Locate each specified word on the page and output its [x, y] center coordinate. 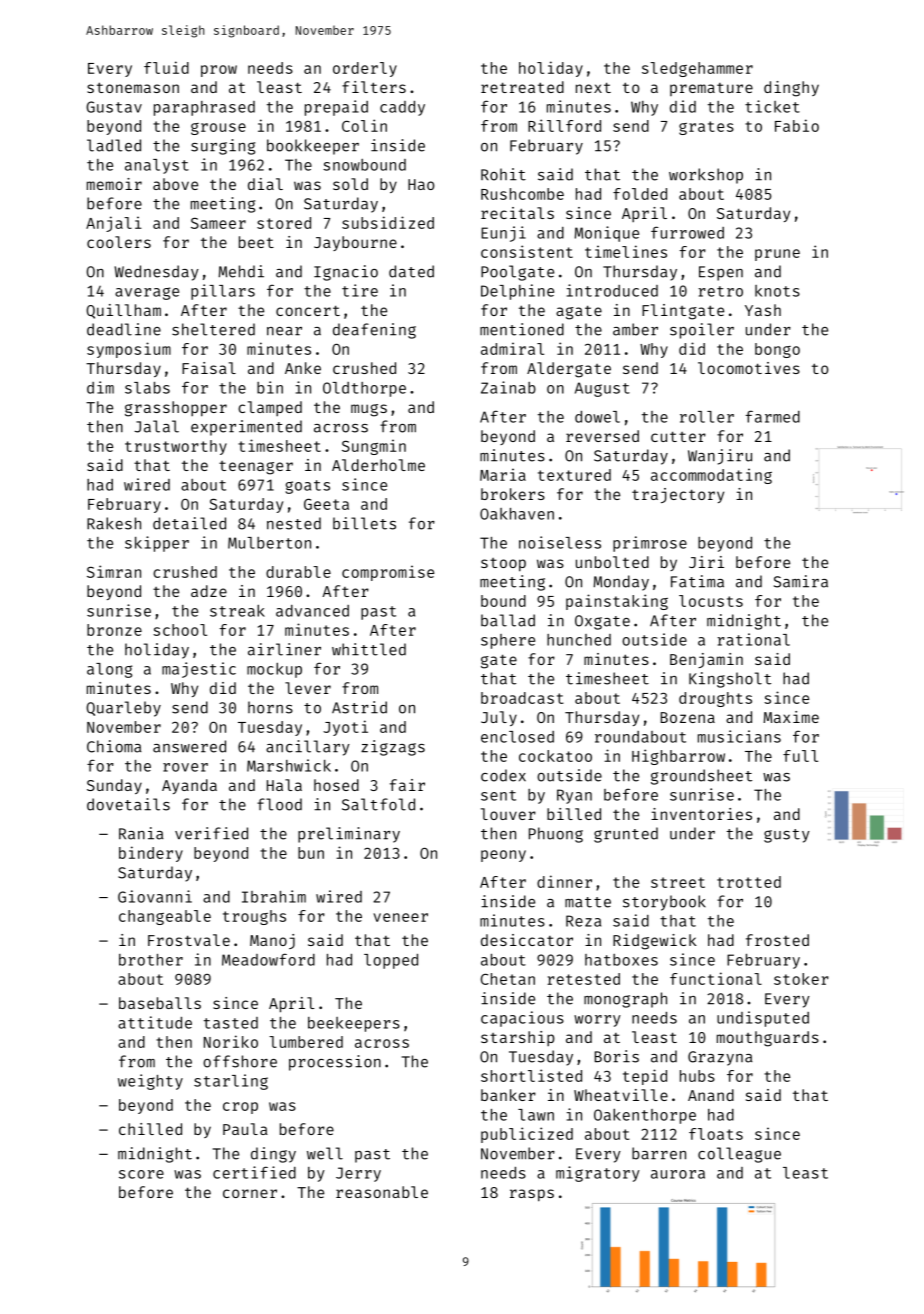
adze [209, 591]
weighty [150, 1082]
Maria [503, 474]
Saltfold [378, 804]
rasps [532, 1195]
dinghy [791, 89]
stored [284, 223]
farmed [773, 416]
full [800, 756]
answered [189, 746]
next [593, 87]
